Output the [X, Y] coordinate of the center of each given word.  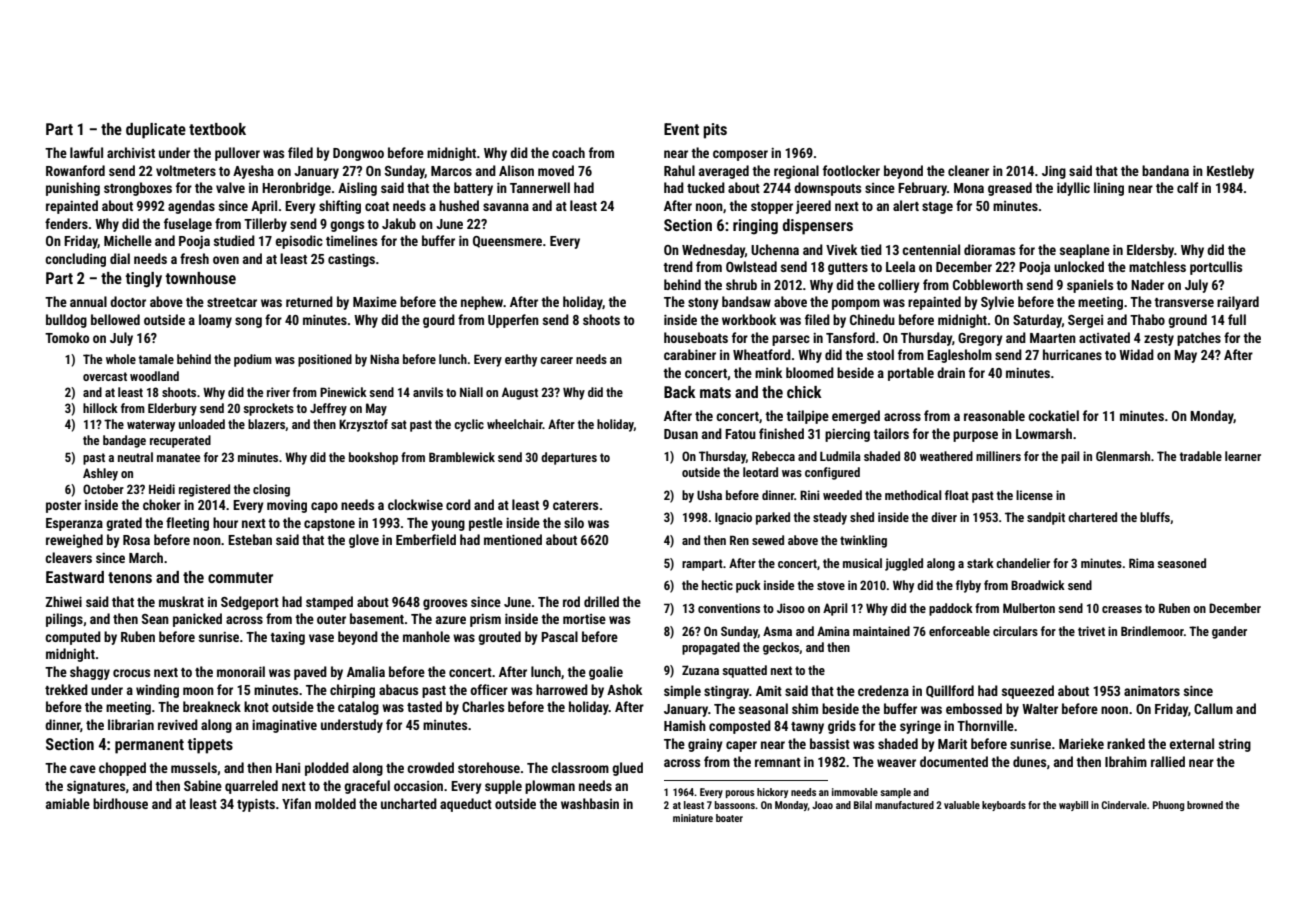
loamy [215, 321]
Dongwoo [358, 154]
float [957, 495]
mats [715, 392]
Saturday [1037, 321]
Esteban [250, 539]
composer [740, 155]
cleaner [968, 170]
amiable [68, 803]
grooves [445, 604]
